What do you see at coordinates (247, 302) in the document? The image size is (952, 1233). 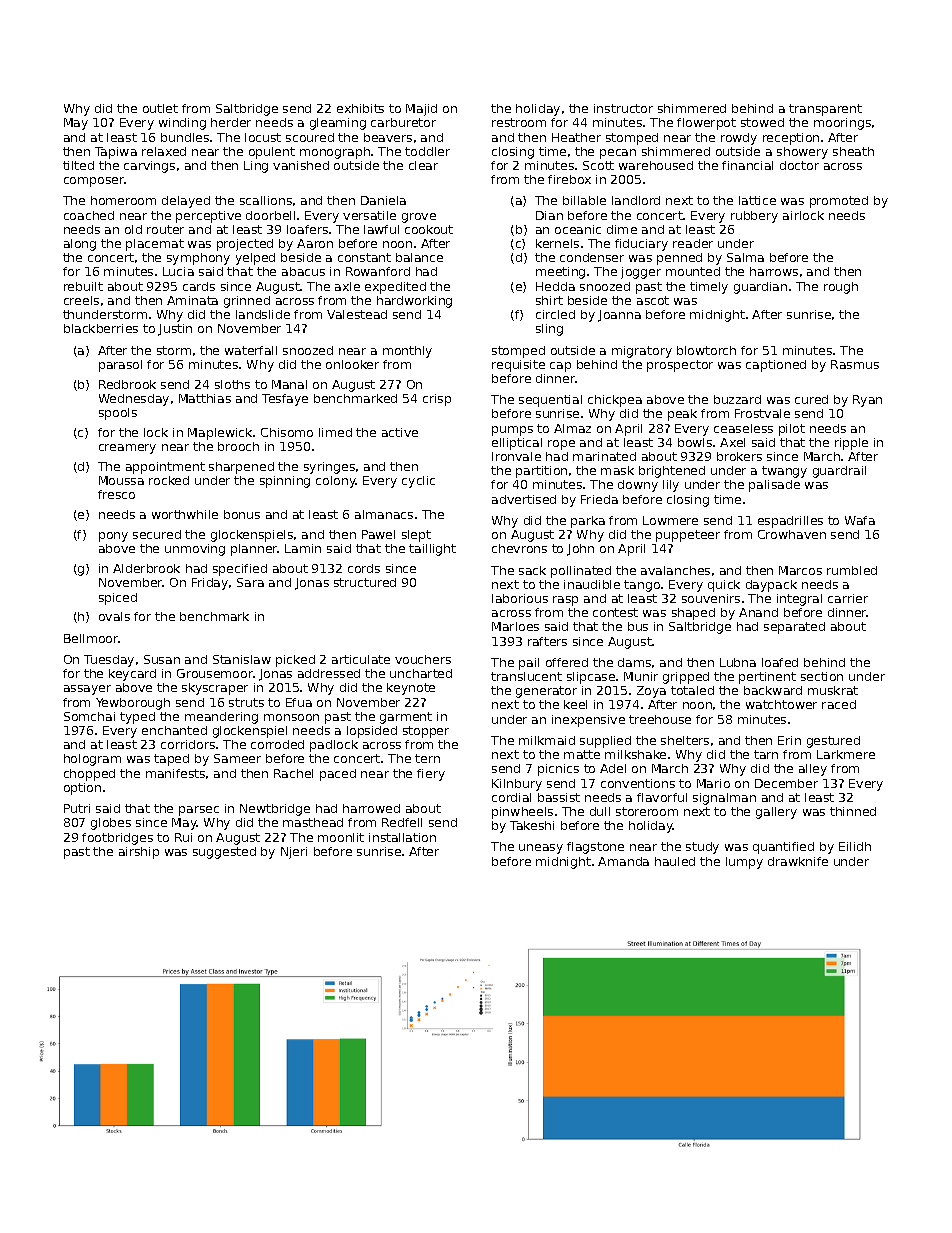 I see `grinned` at bounding box center [247, 302].
